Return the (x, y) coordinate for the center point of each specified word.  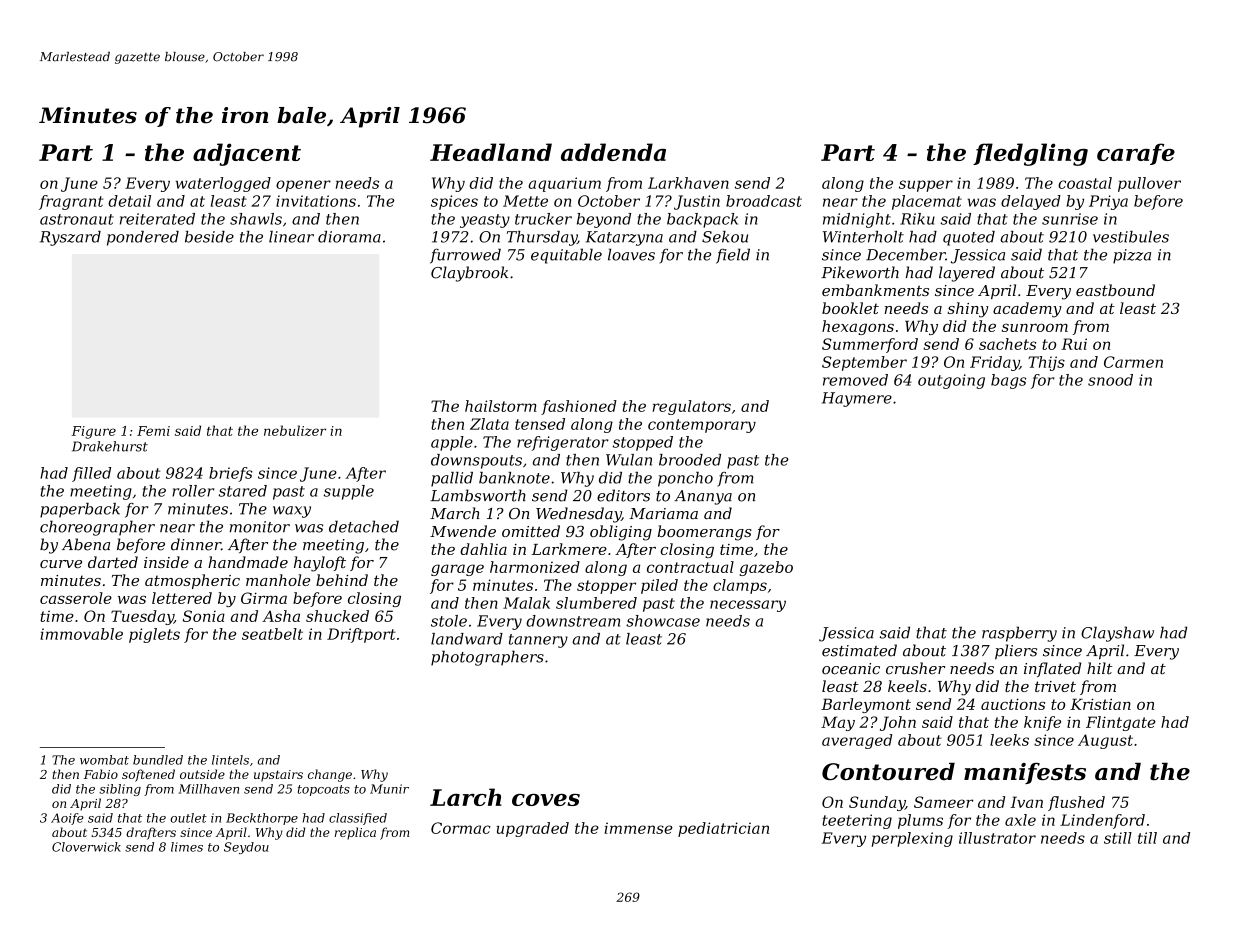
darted (113, 562)
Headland (491, 152)
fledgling (1030, 154)
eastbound (1115, 290)
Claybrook (469, 274)
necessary (748, 606)
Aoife (67, 819)
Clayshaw (1117, 634)
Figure (93, 432)
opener (303, 186)
